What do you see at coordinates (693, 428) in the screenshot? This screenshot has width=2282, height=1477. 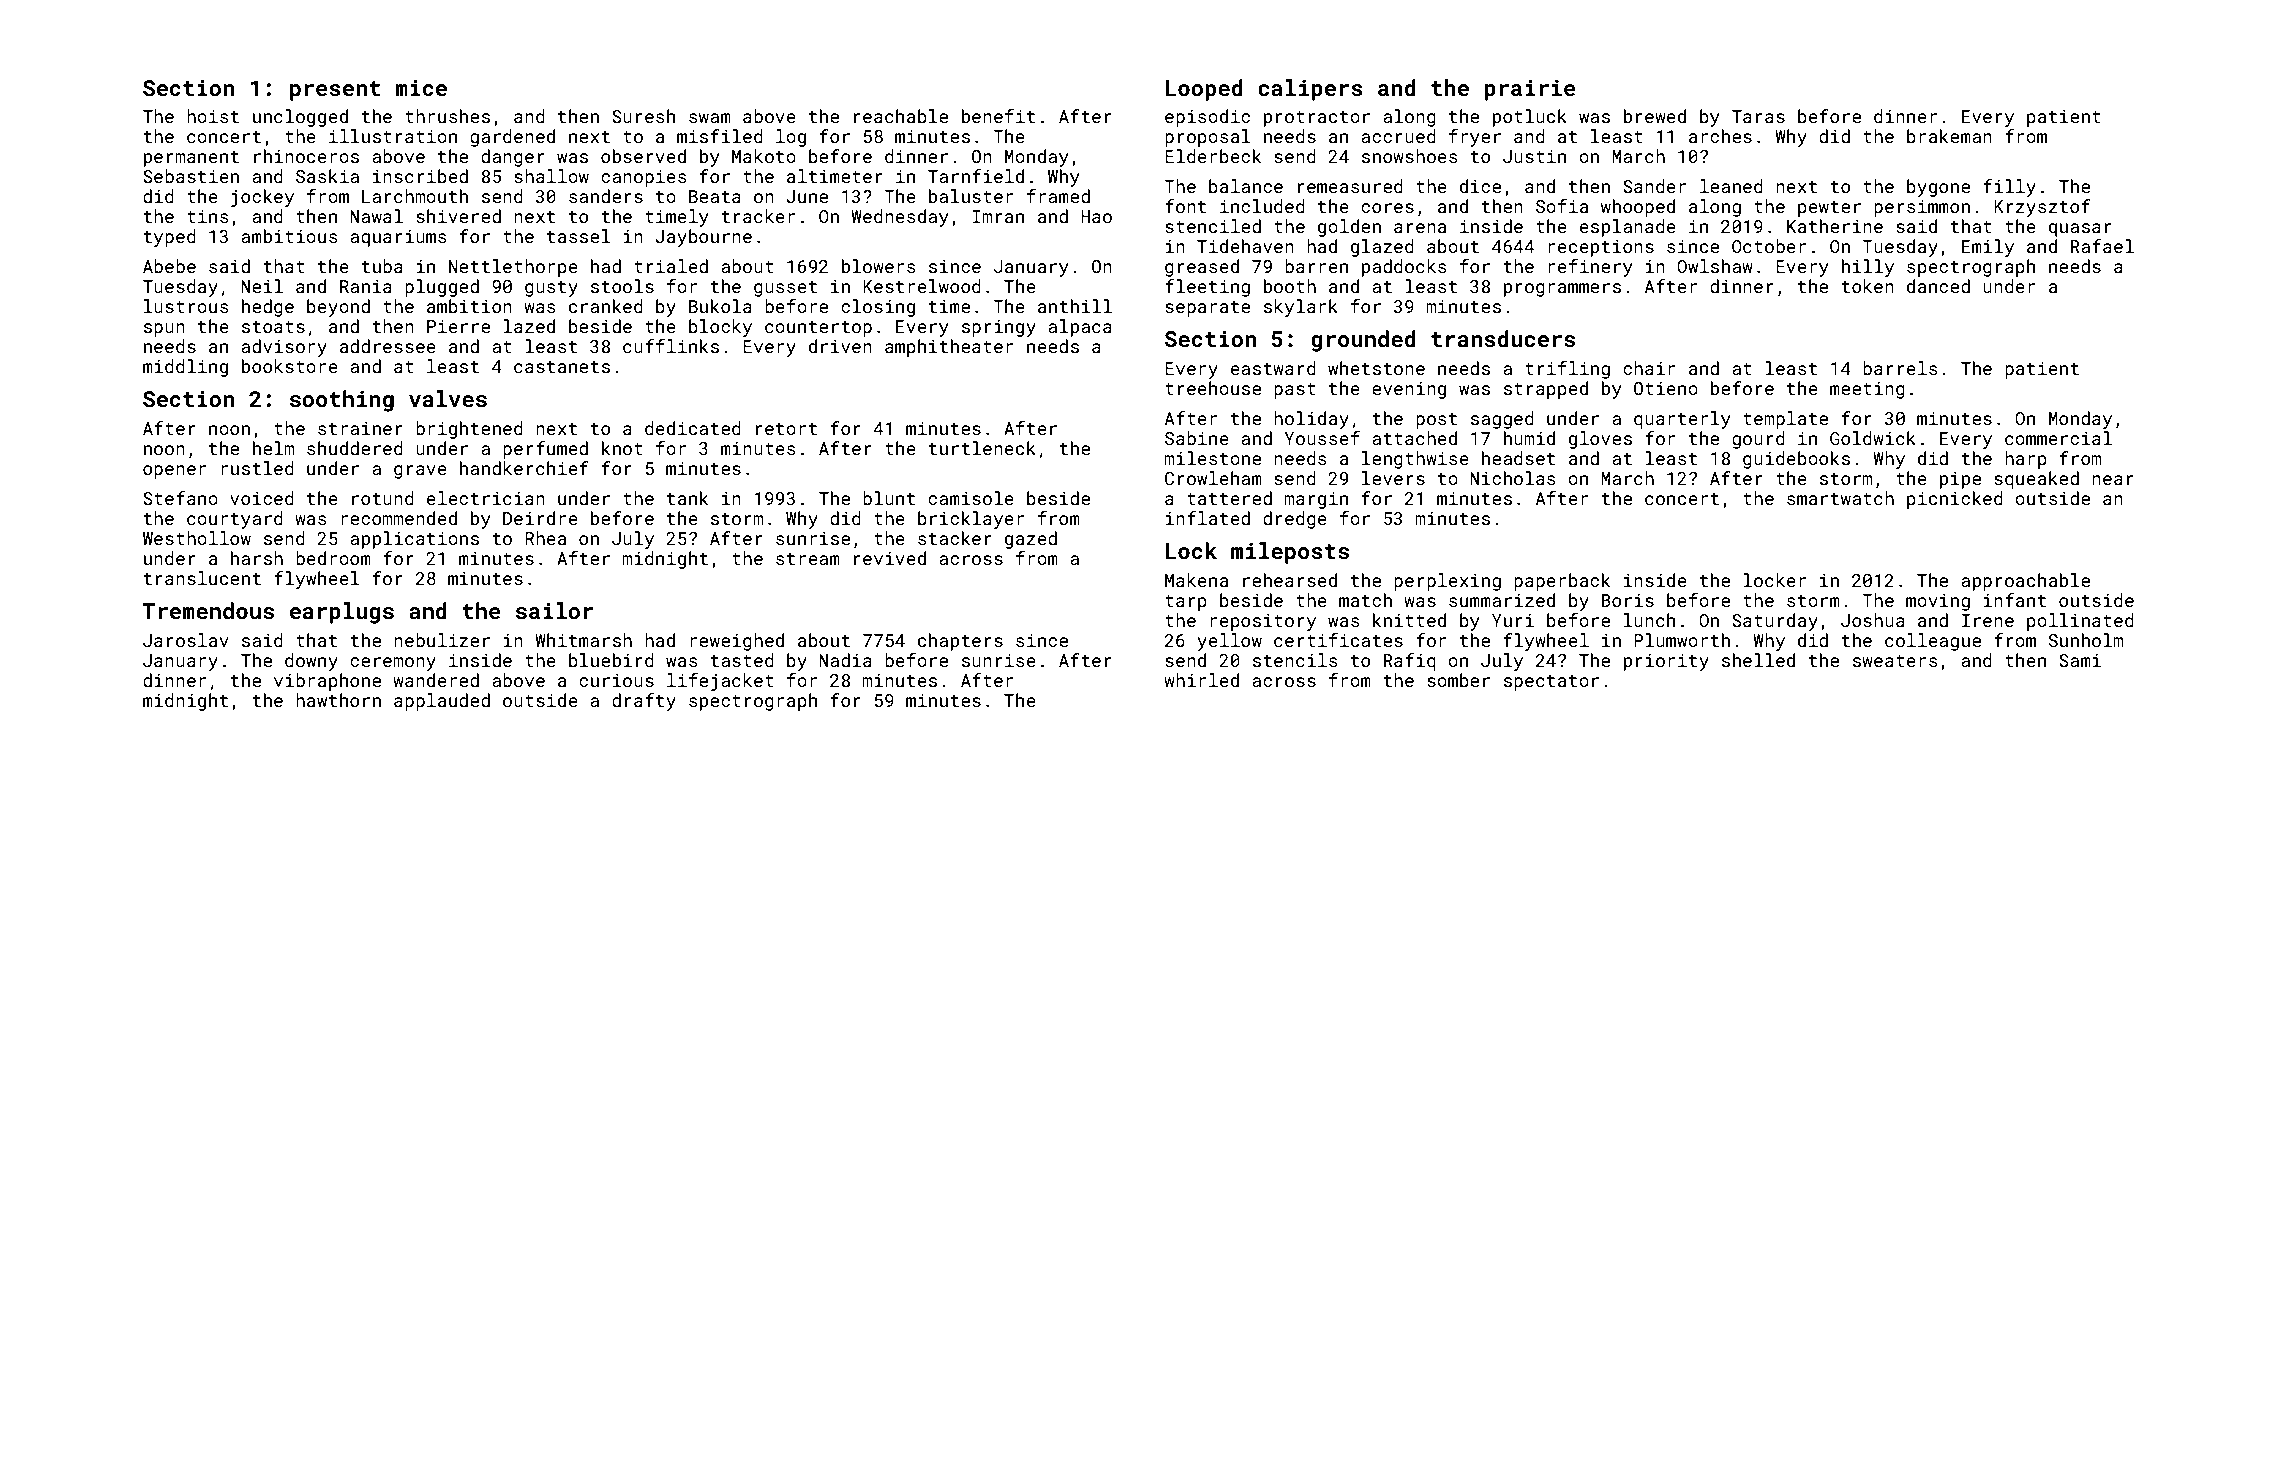 I see `dedicated` at bounding box center [693, 428].
